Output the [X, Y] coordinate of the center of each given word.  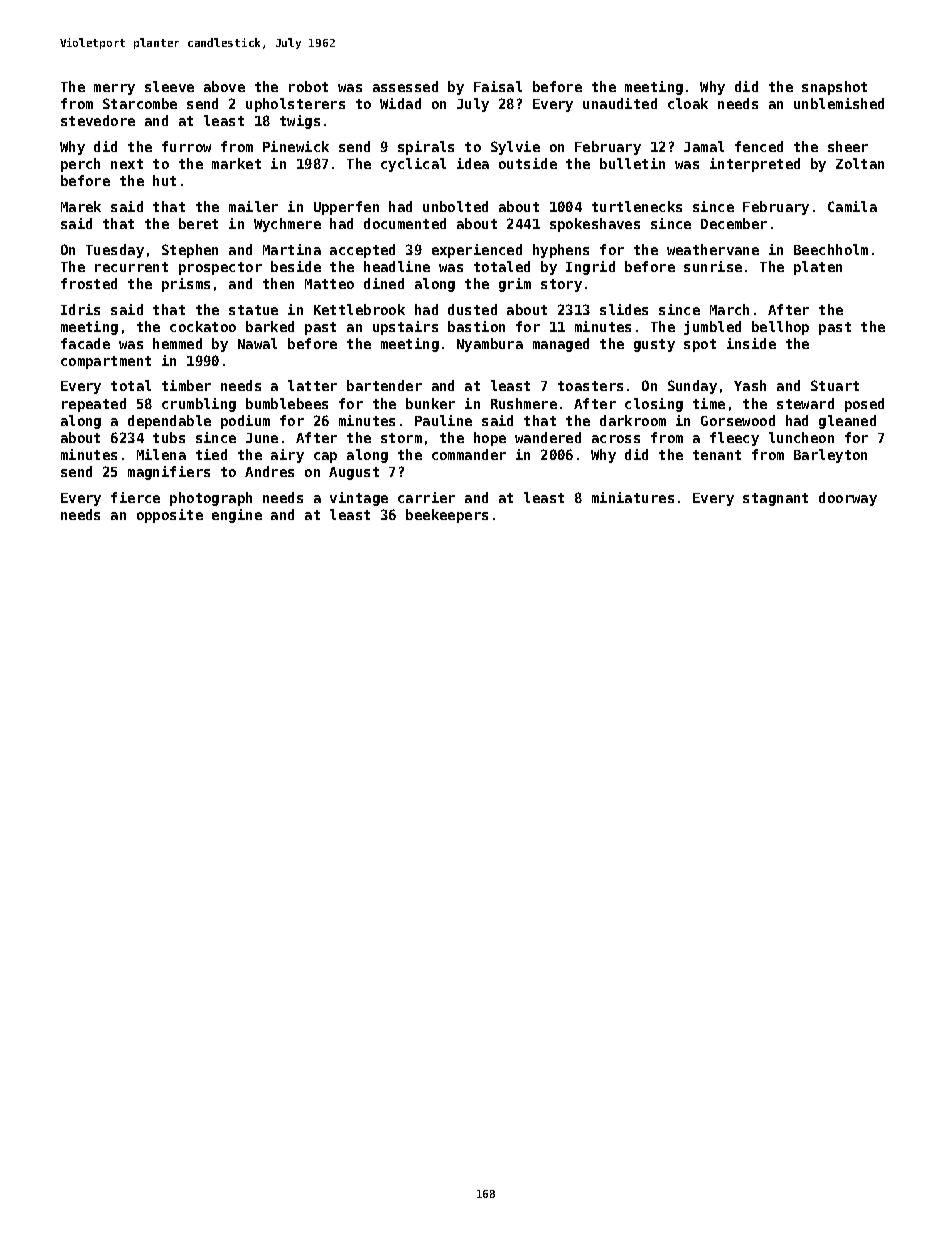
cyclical [413, 165]
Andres [269, 471]
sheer [848, 146]
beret [198, 223]
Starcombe [140, 103]
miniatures [633, 497]
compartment [106, 362]
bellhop [780, 328]
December [734, 223]
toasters [590, 386]
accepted [362, 251]
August [354, 473]
